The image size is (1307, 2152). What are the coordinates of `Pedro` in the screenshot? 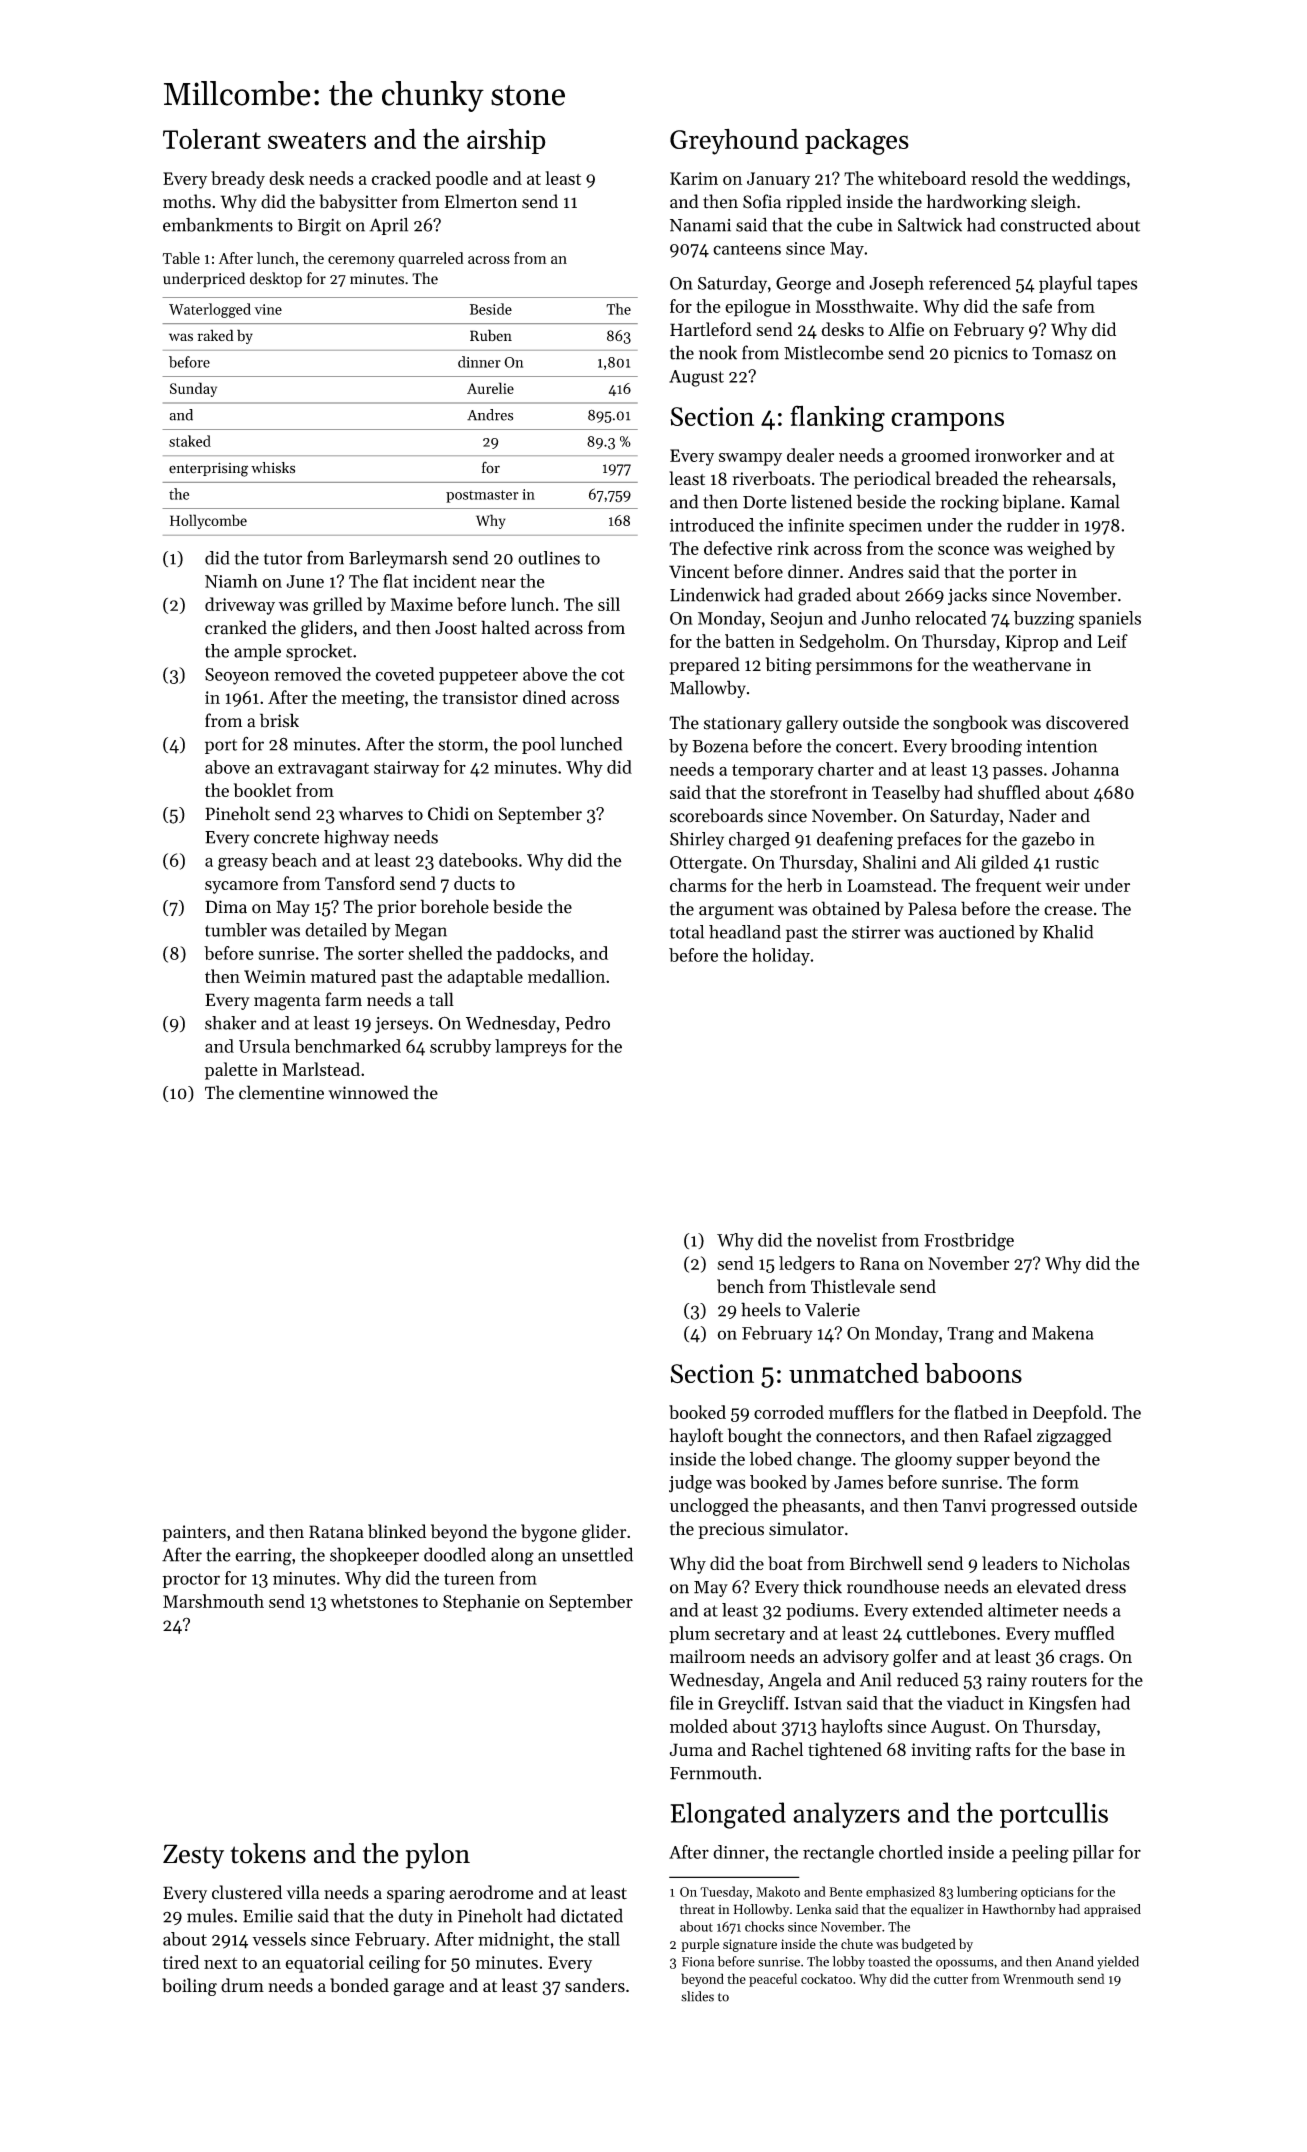 It's located at (587, 1023).
